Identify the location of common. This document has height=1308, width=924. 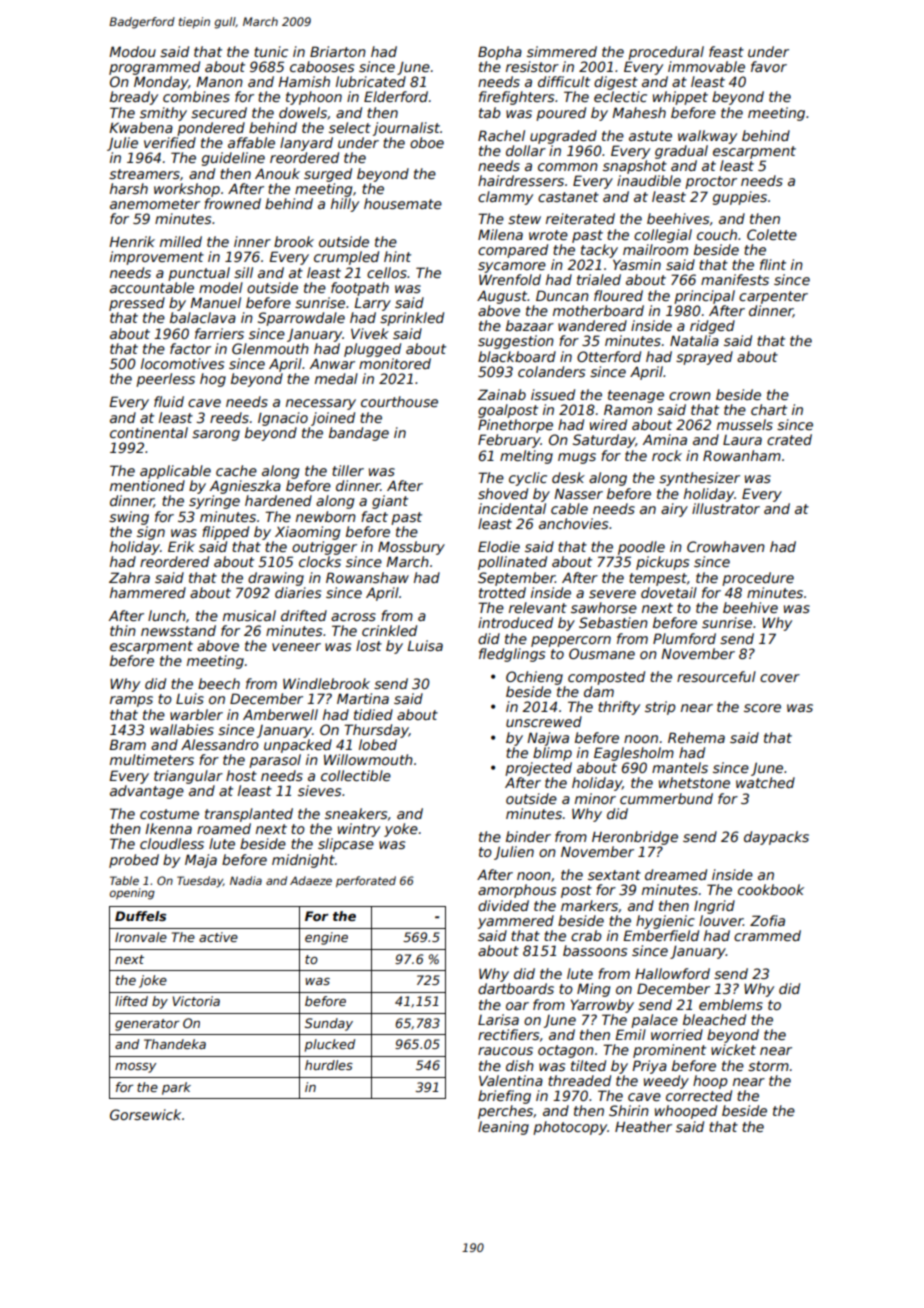
(568, 167).
